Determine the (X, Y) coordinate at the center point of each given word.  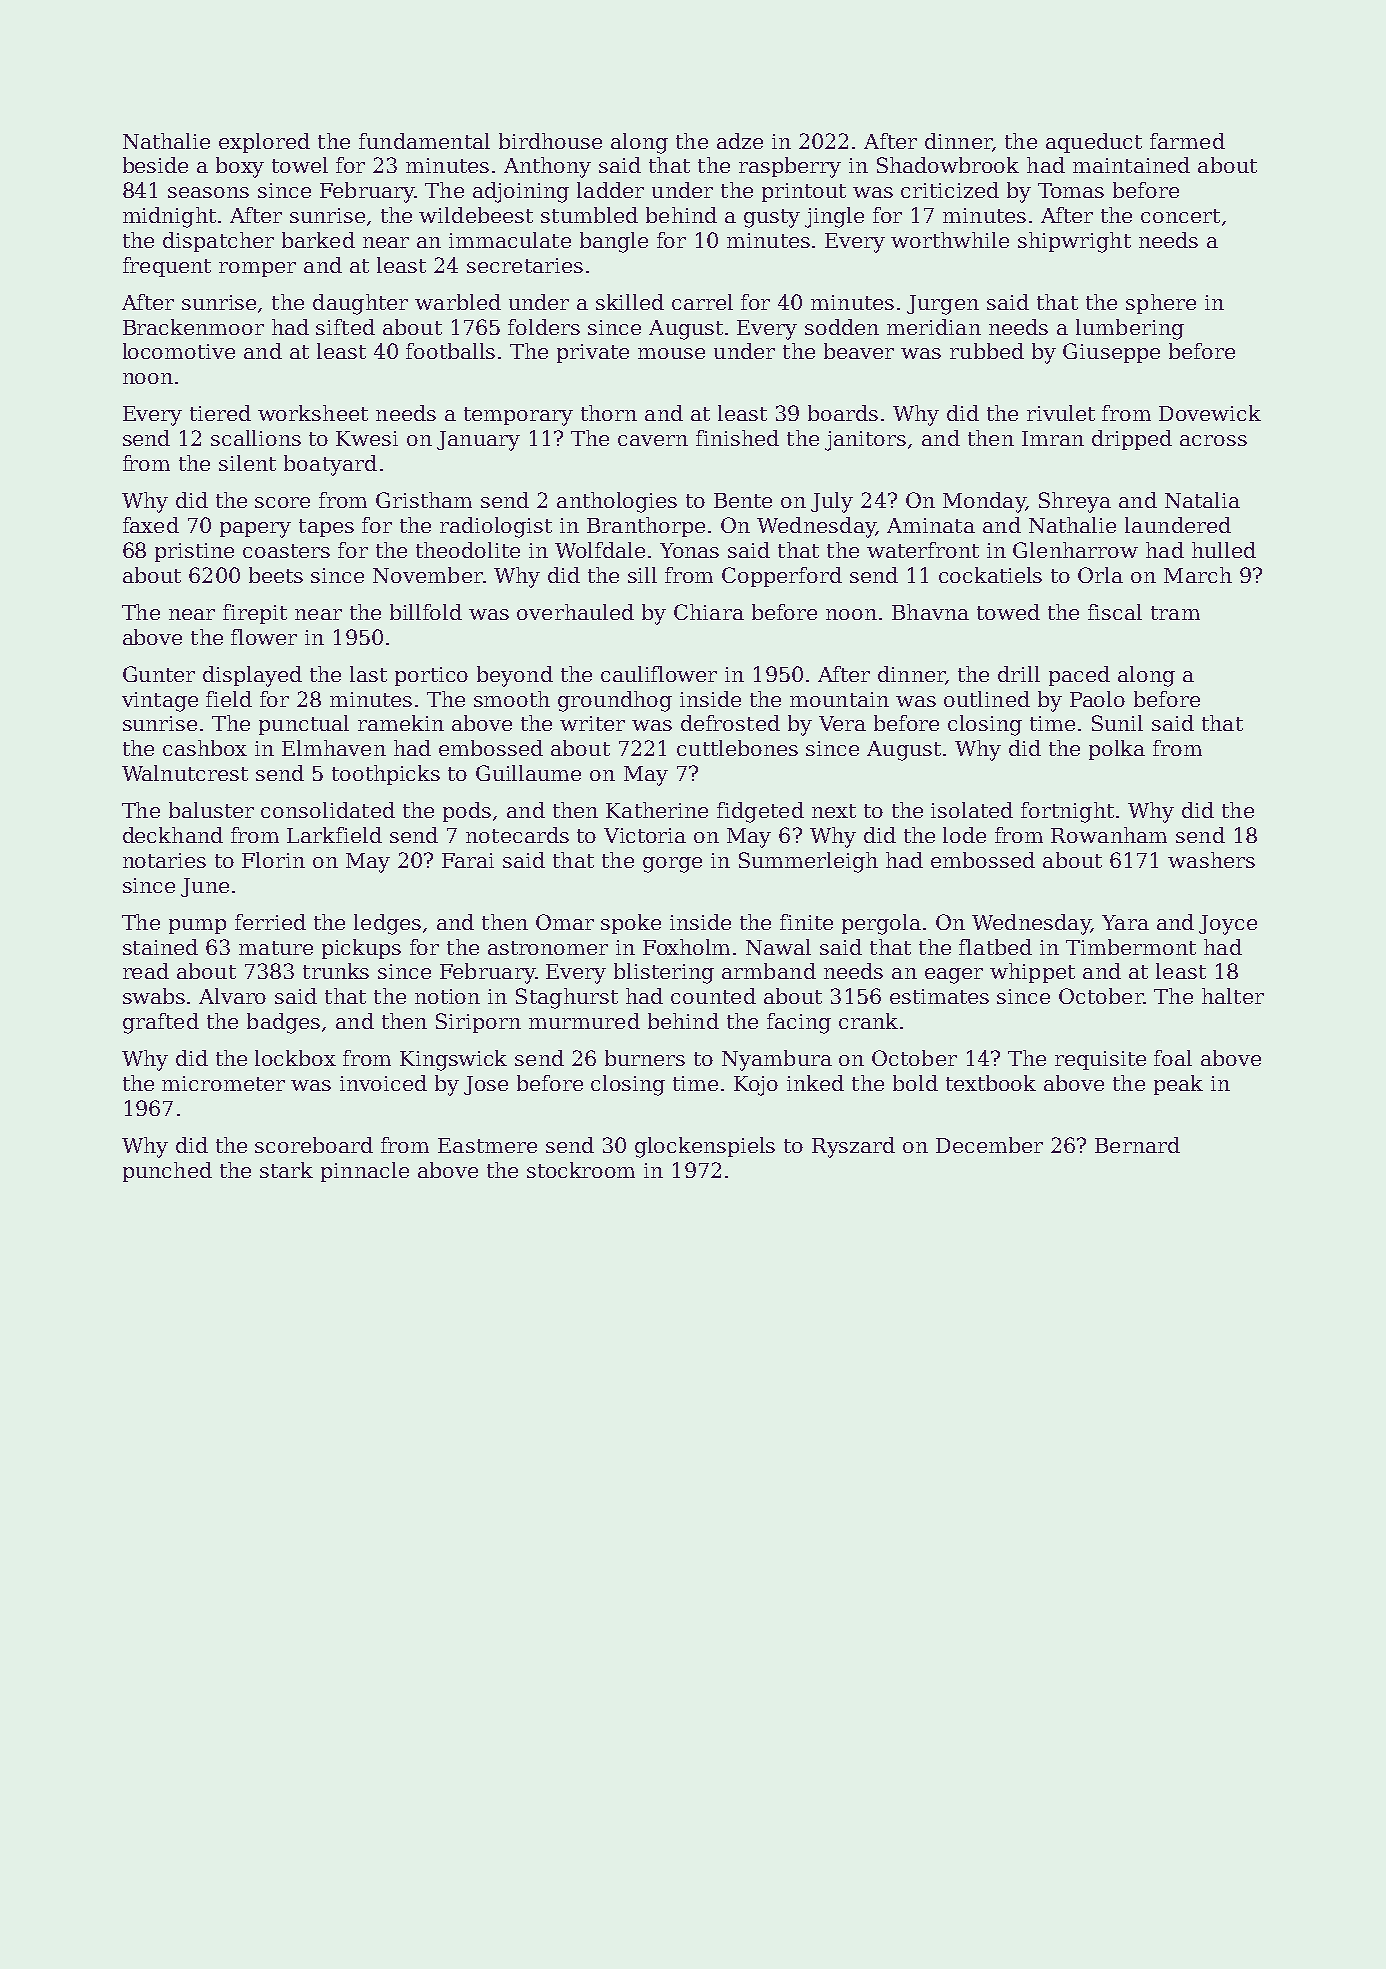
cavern (653, 440)
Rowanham (1109, 835)
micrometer (223, 1083)
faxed (151, 525)
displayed (252, 676)
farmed (1187, 141)
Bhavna (930, 612)
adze (740, 141)
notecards (517, 835)
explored (264, 143)
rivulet (1061, 413)
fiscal (1115, 612)
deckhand (173, 835)
